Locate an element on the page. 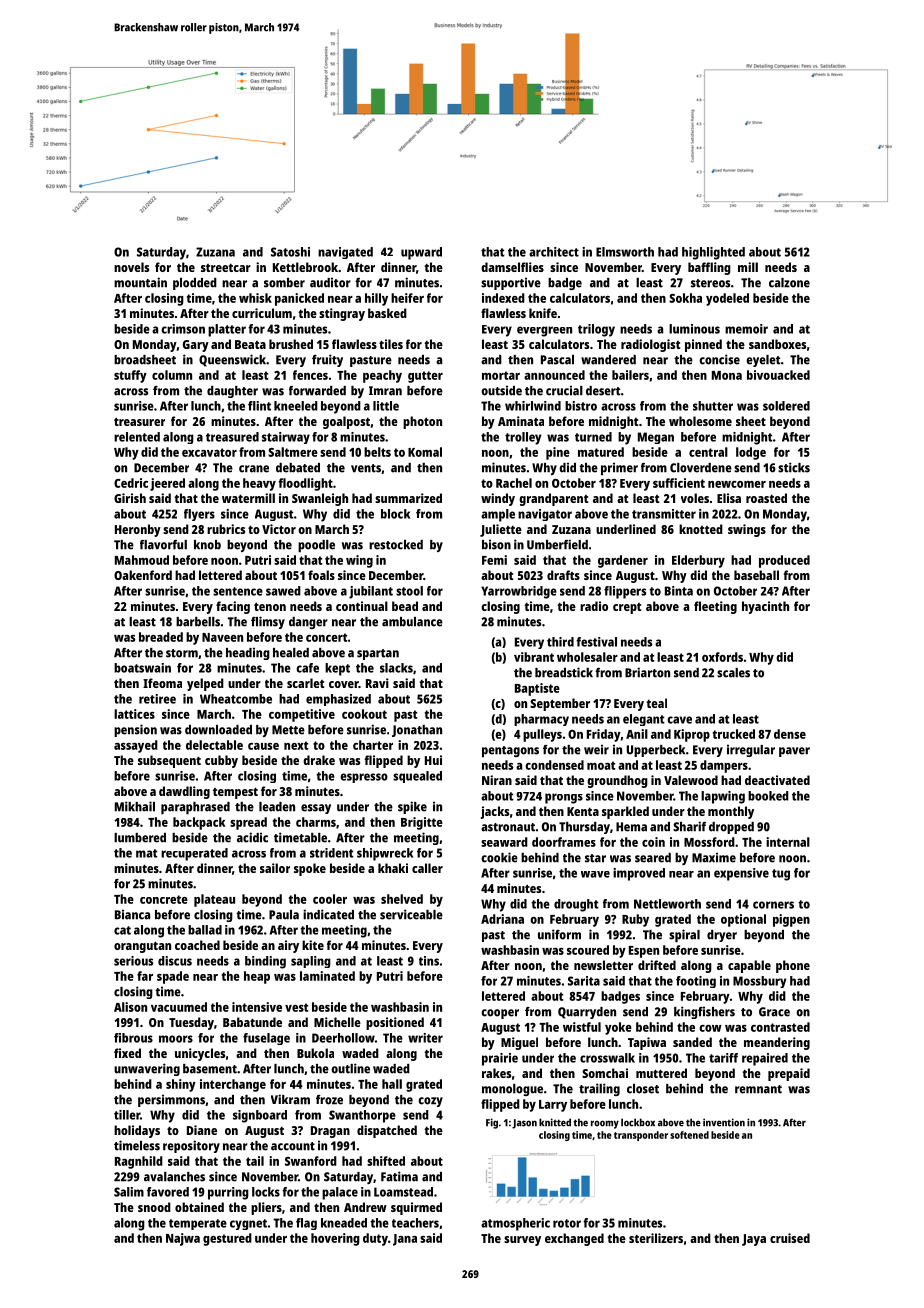 The image size is (924, 1308). Diane is located at coordinates (202, 1130).
